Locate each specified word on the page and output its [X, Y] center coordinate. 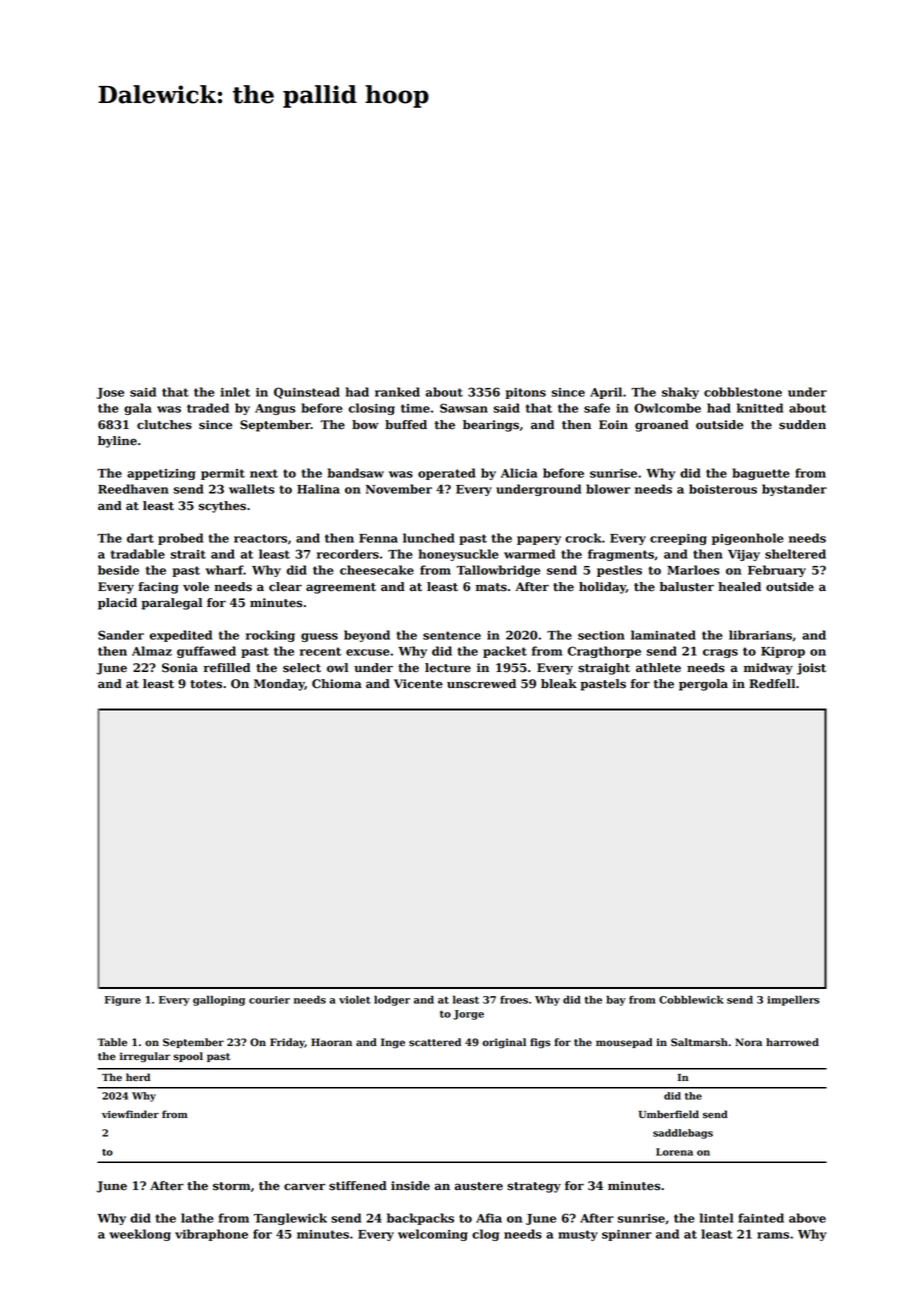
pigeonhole [748, 539]
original [504, 1043]
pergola [703, 685]
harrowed [792, 1042]
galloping [219, 1000]
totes [206, 684]
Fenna [378, 538]
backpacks [420, 1219]
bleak [559, 684]
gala [138, 409]
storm [231, 1186]
